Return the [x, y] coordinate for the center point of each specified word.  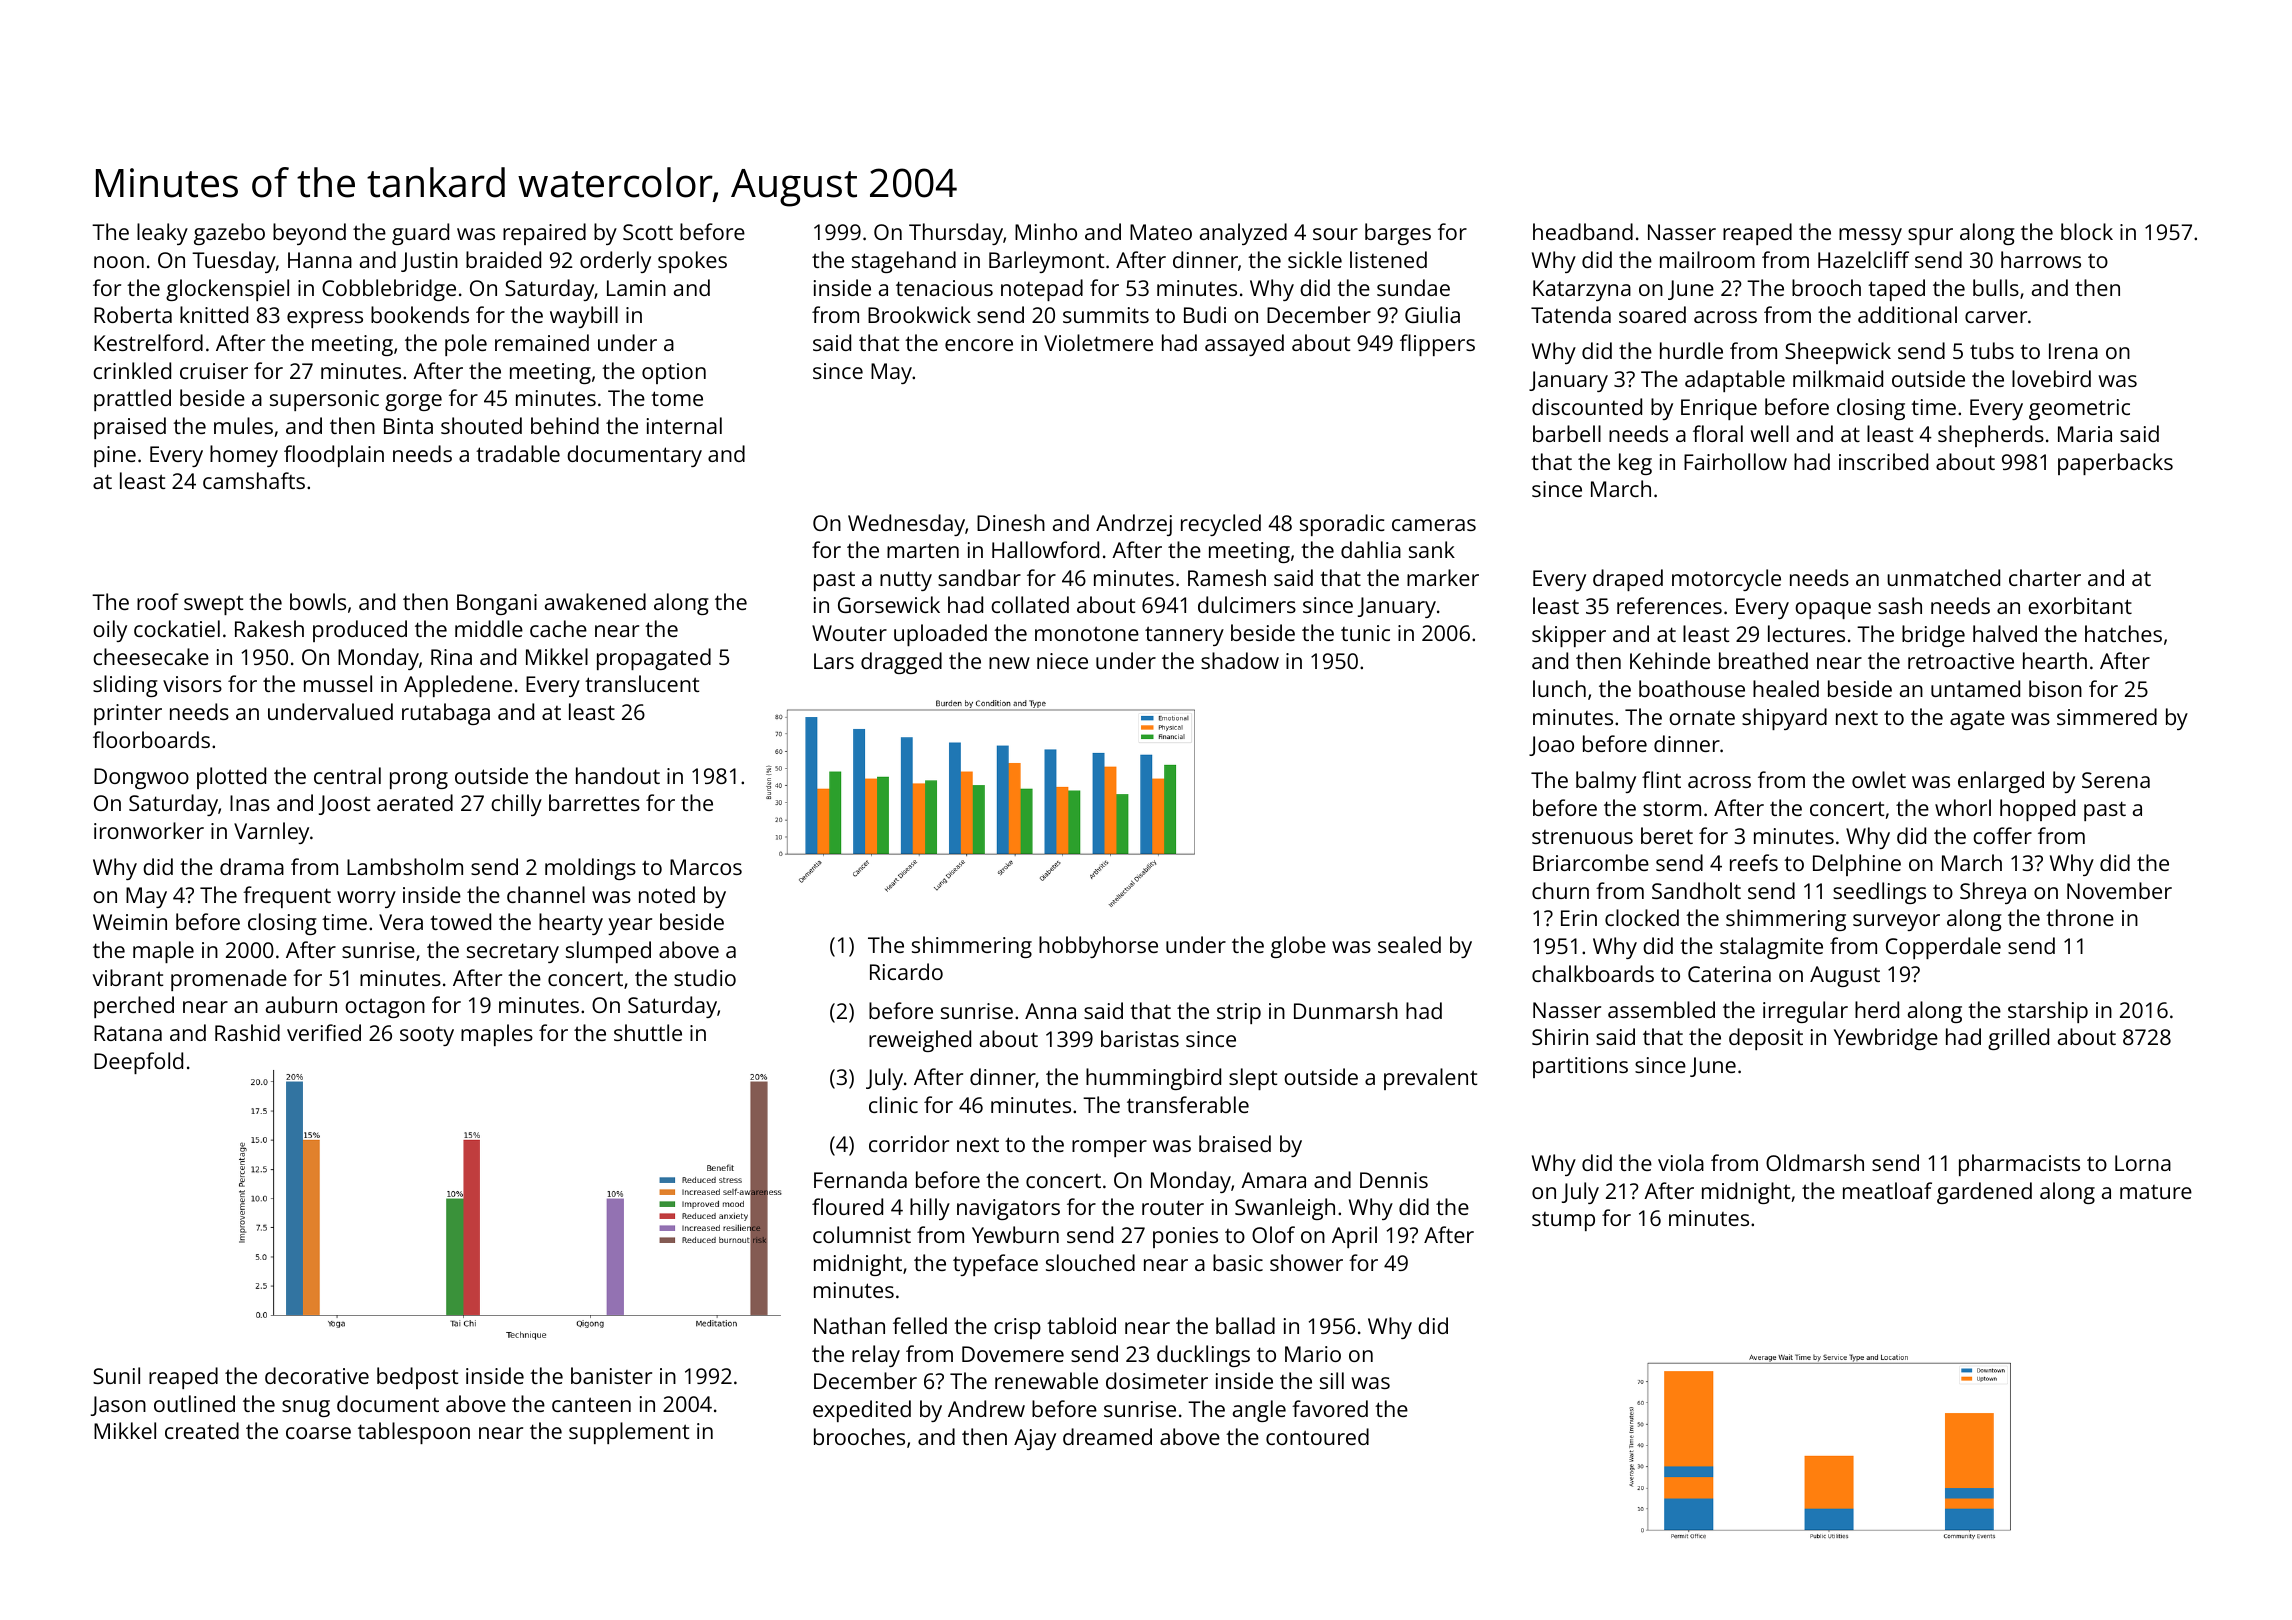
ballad [1245, 1325]
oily [110, 631]
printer [128, 714]
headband [1583, 231]
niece [1062, 661]
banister [611, 1375]
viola [1681, 1162]
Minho [1046, 231]
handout [618, 775]
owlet [1879, 779]
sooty [427, 1036]
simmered [2107, 716]
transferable [1188, 1104]
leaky [162, 234]
